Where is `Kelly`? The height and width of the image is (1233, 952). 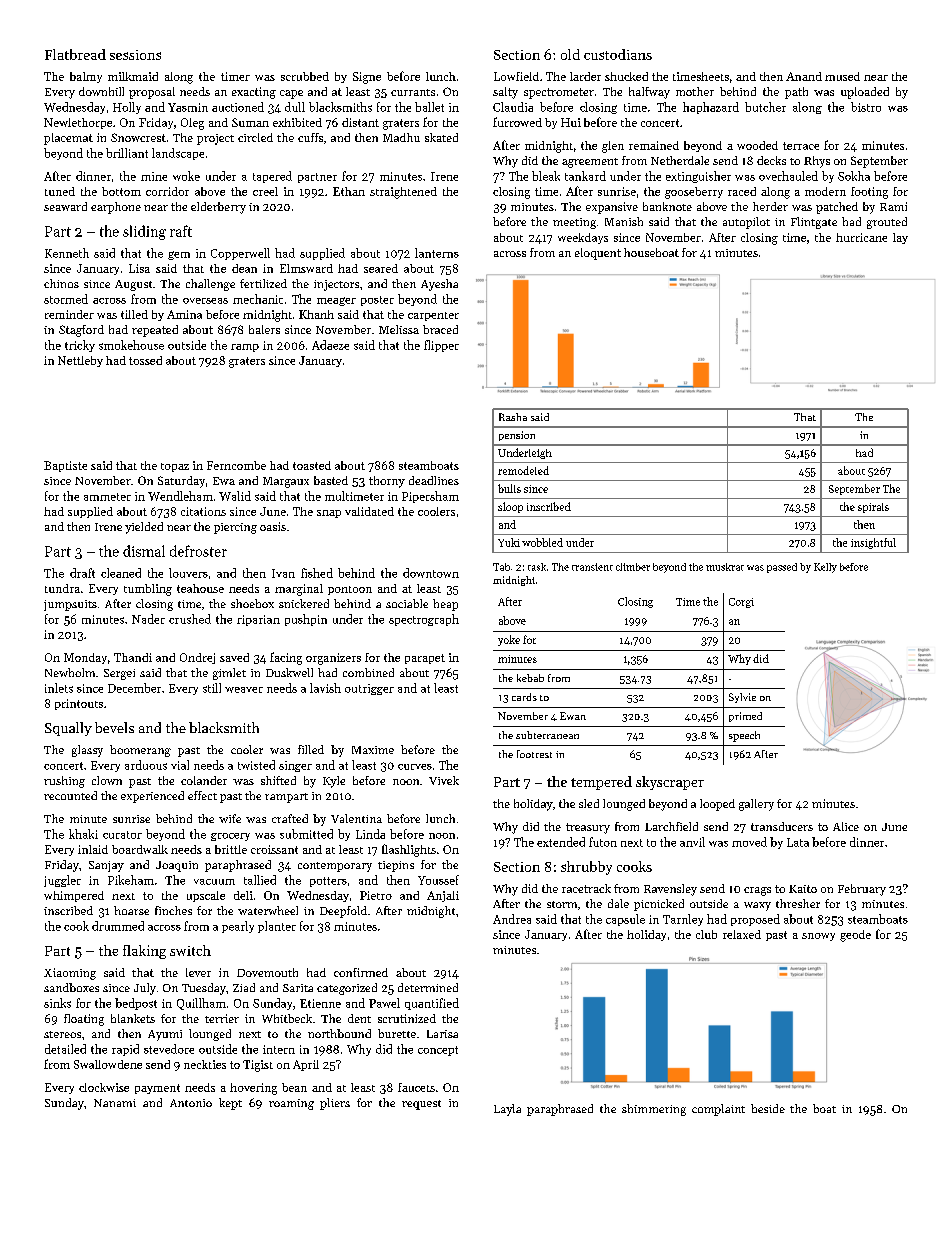
Kelly is located at coordinates (825, 568).
